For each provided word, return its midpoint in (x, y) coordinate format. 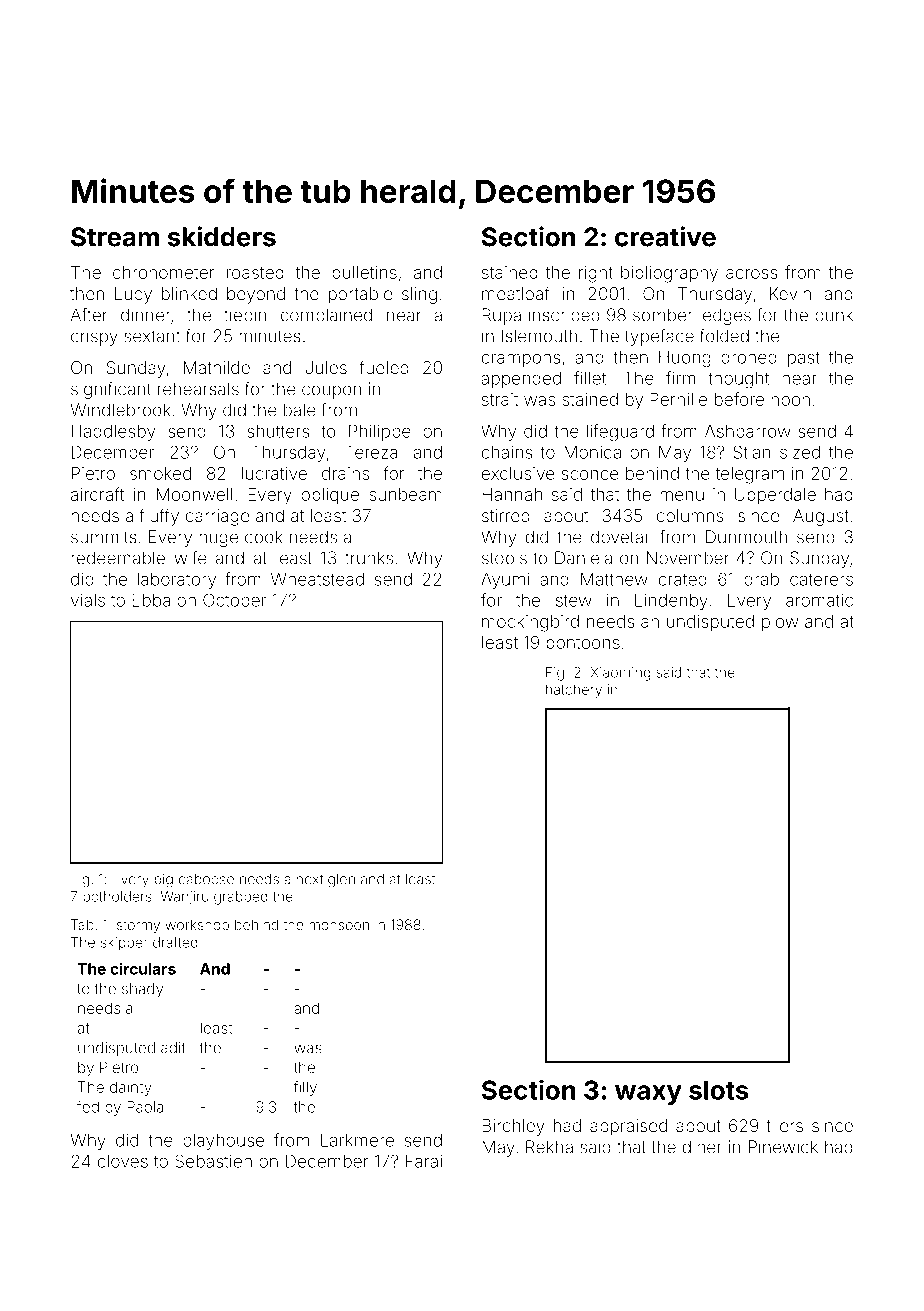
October (234, 600)
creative (665, 236)
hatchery (574, 691)
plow (780, 623)
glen (341, 881)
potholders (117, 897)
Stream (115, 237)
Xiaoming (621, 674)
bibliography (669, 274)
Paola (145, 1107)
